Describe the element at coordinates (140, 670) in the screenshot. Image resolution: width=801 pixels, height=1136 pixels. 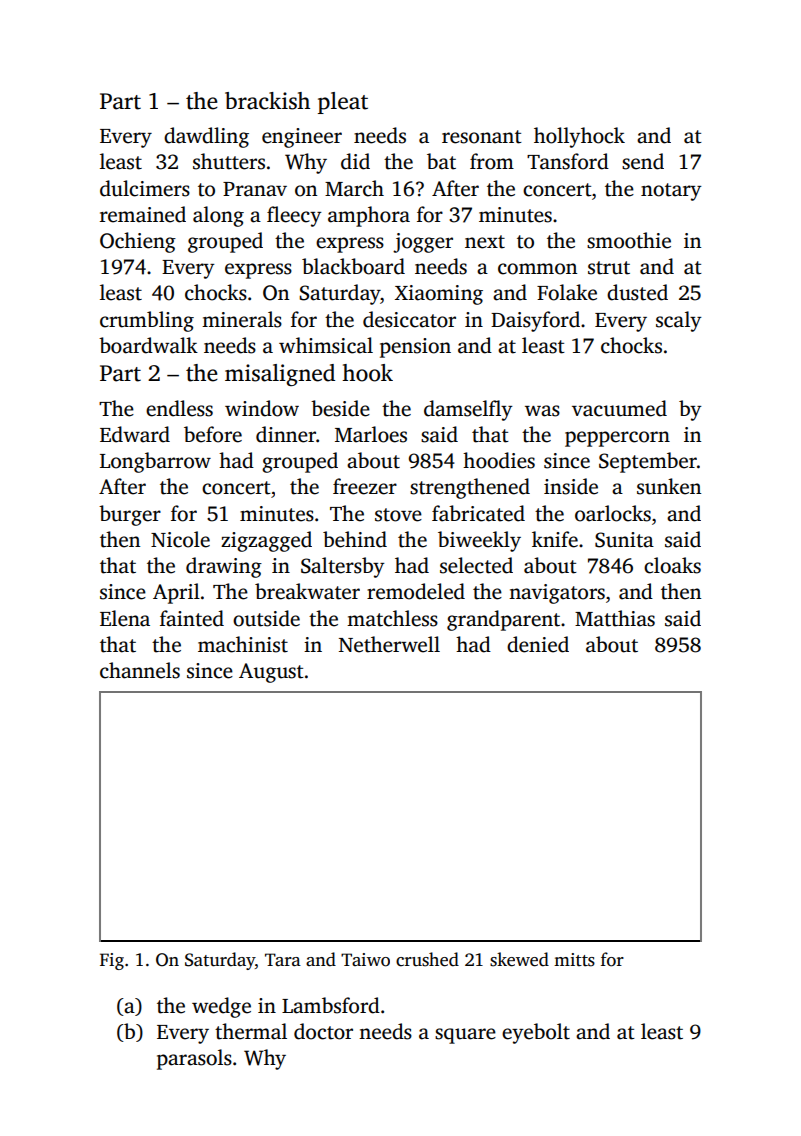
I see `channels` at that location.
